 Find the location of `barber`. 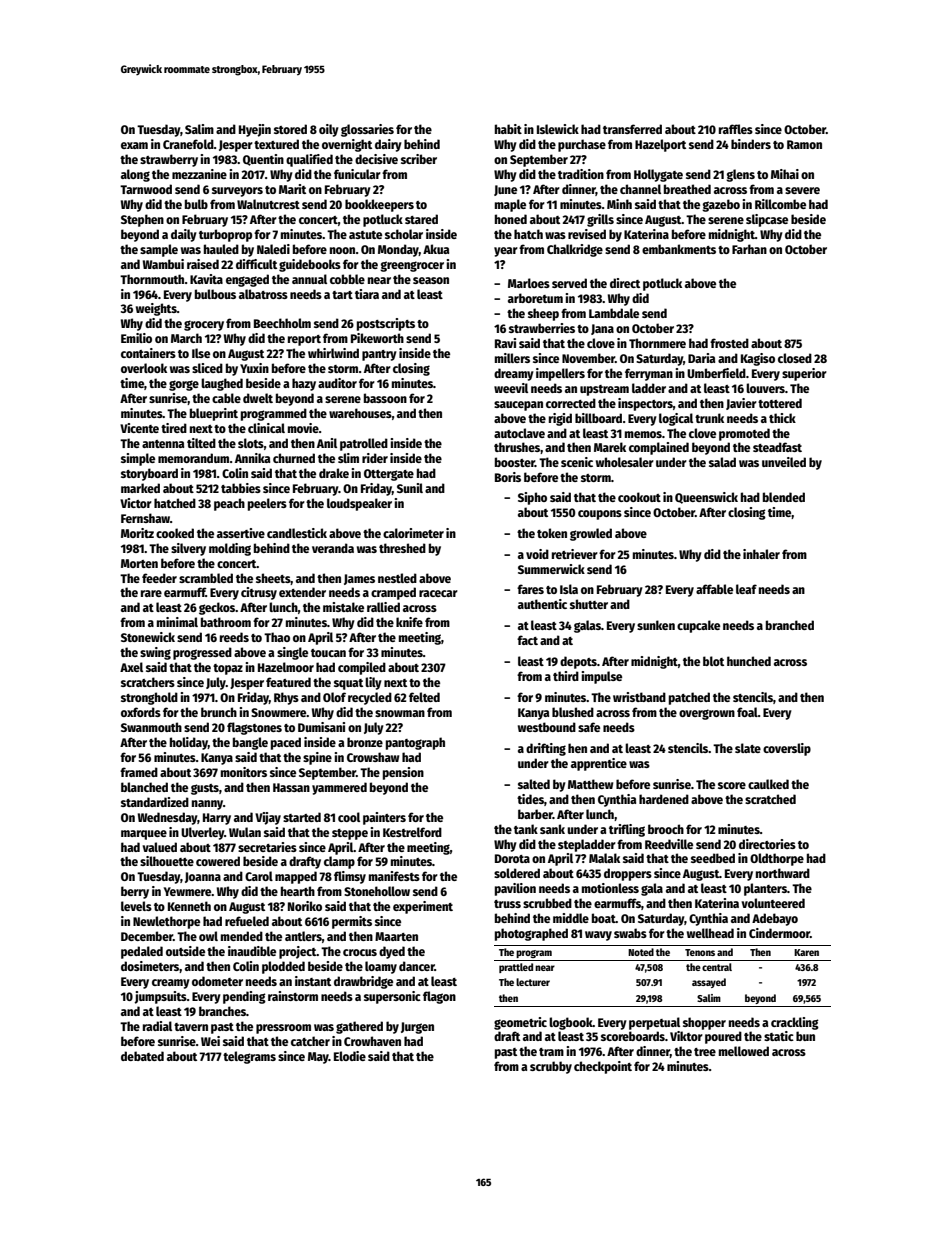

barber is located at coordinates (535, 814).
